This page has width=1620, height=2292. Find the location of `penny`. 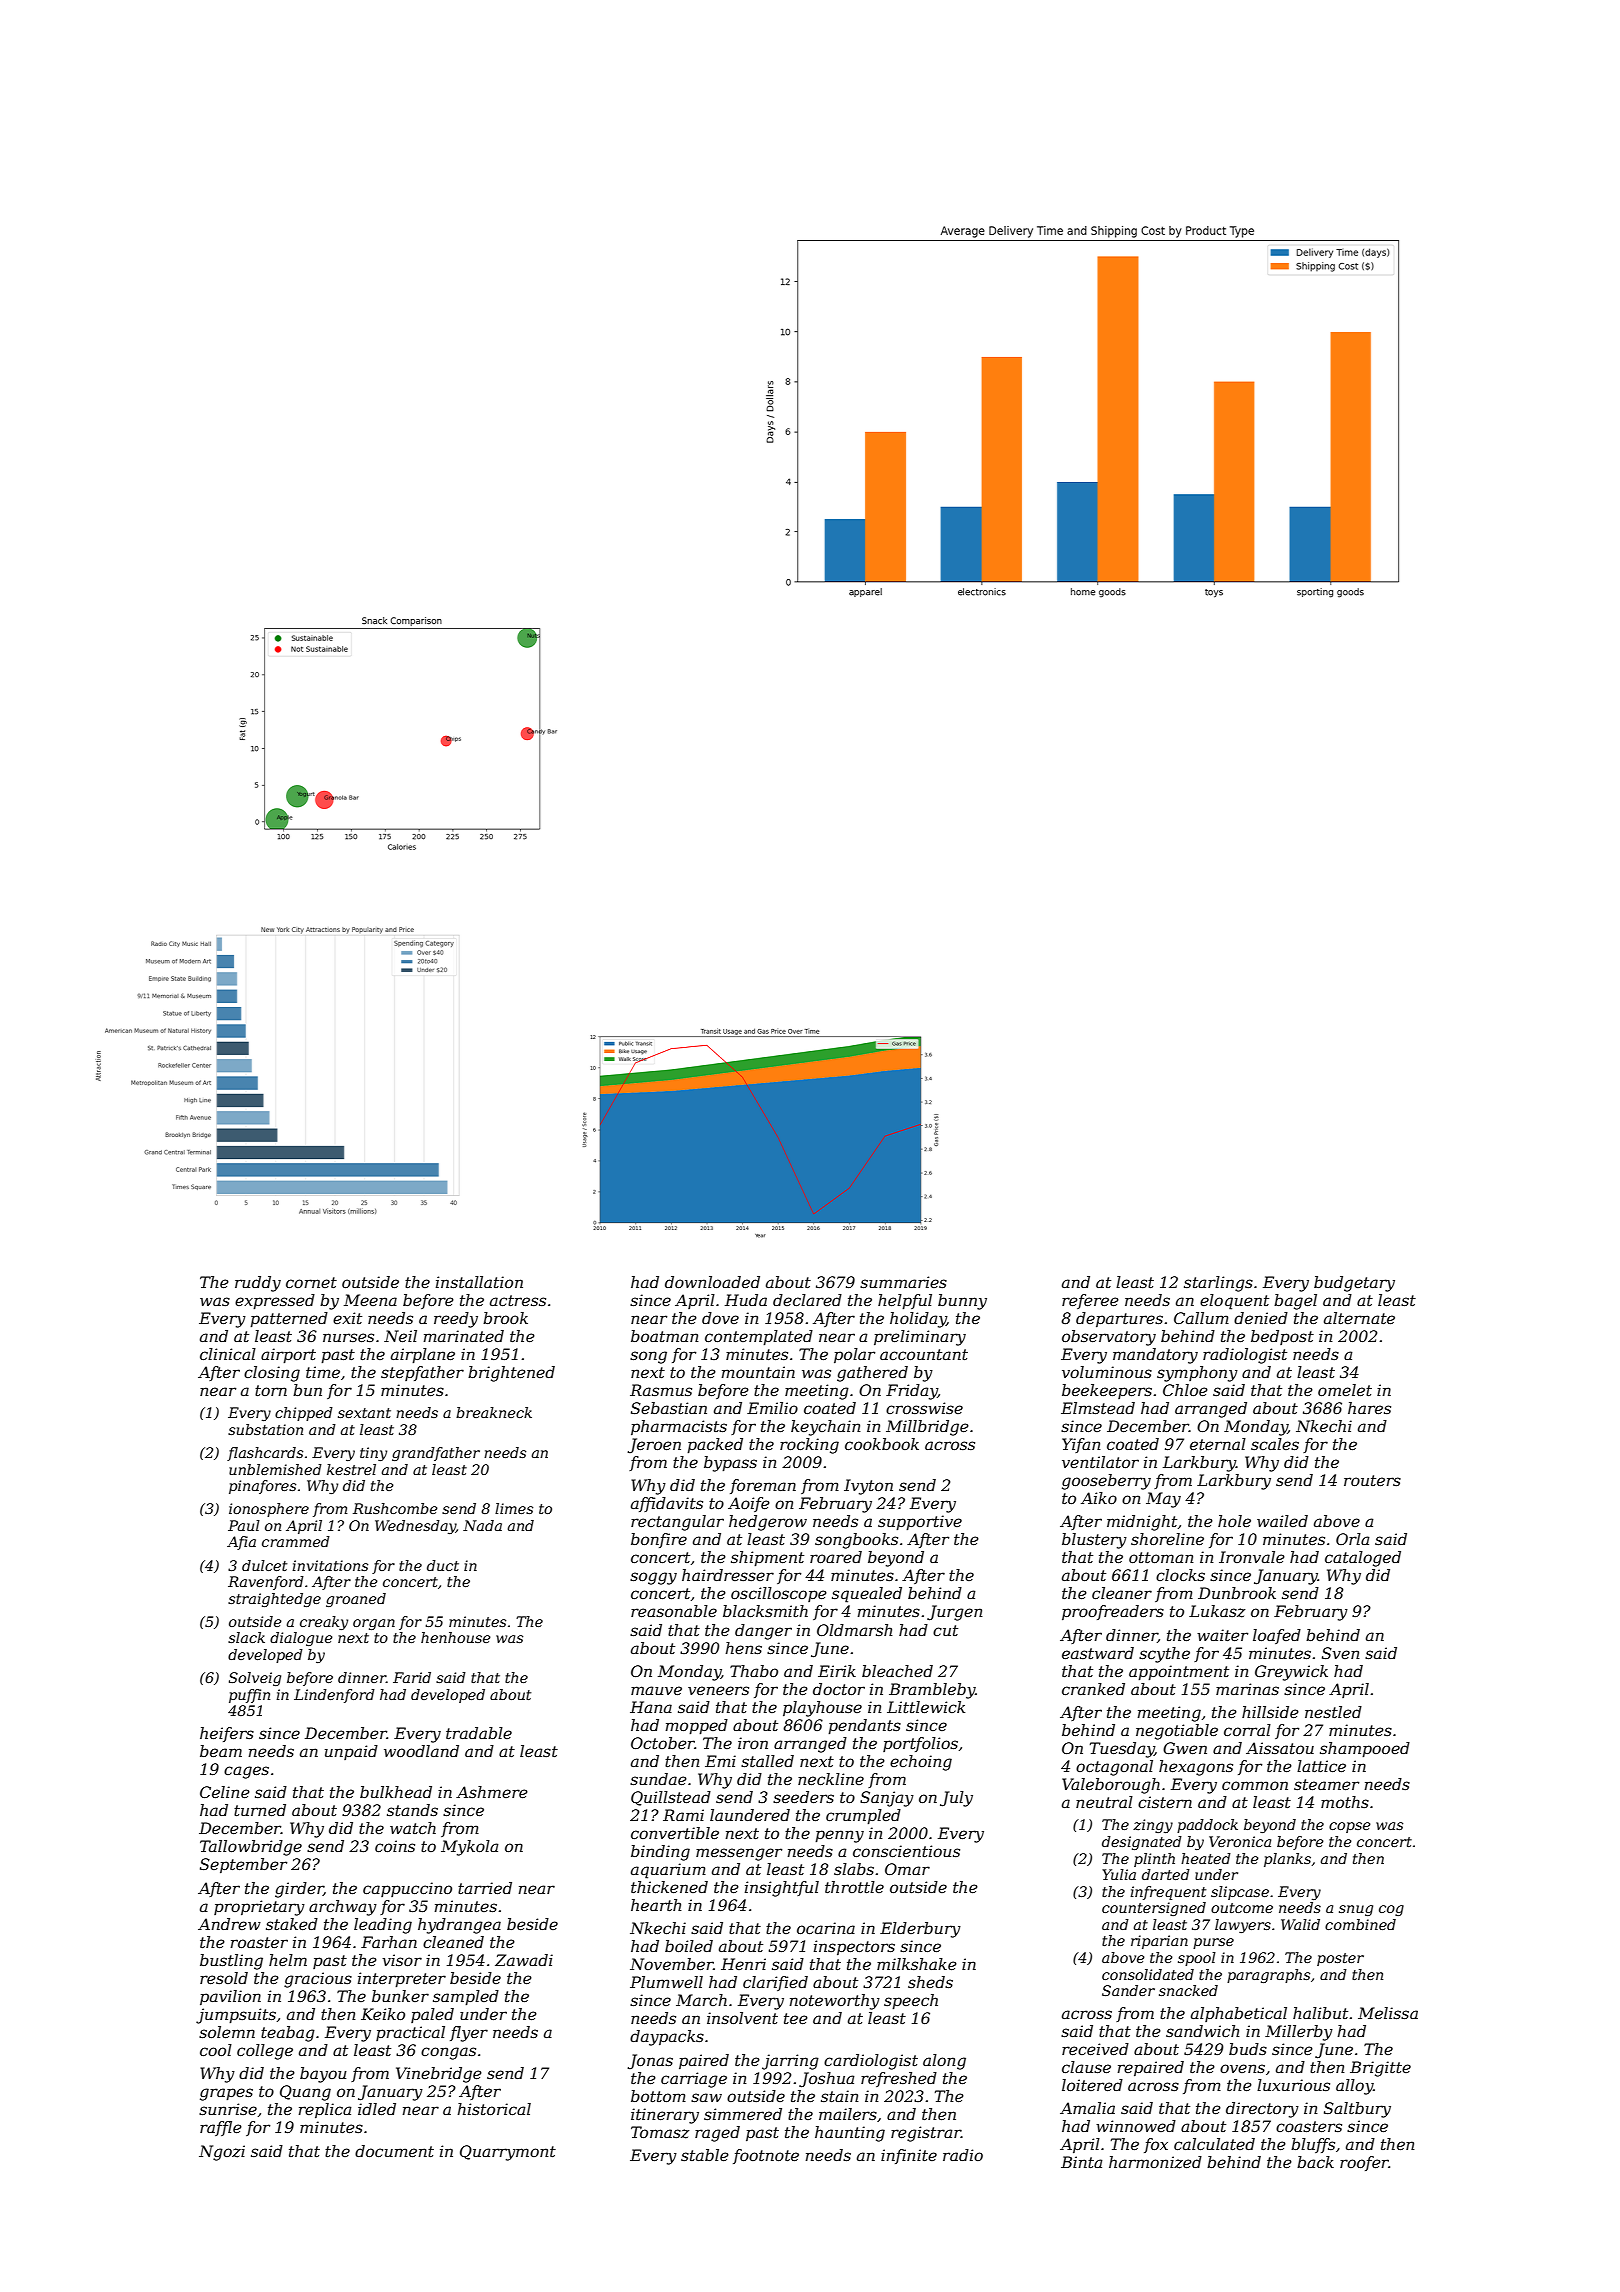

penny is located at coordinates (839, 1836).
